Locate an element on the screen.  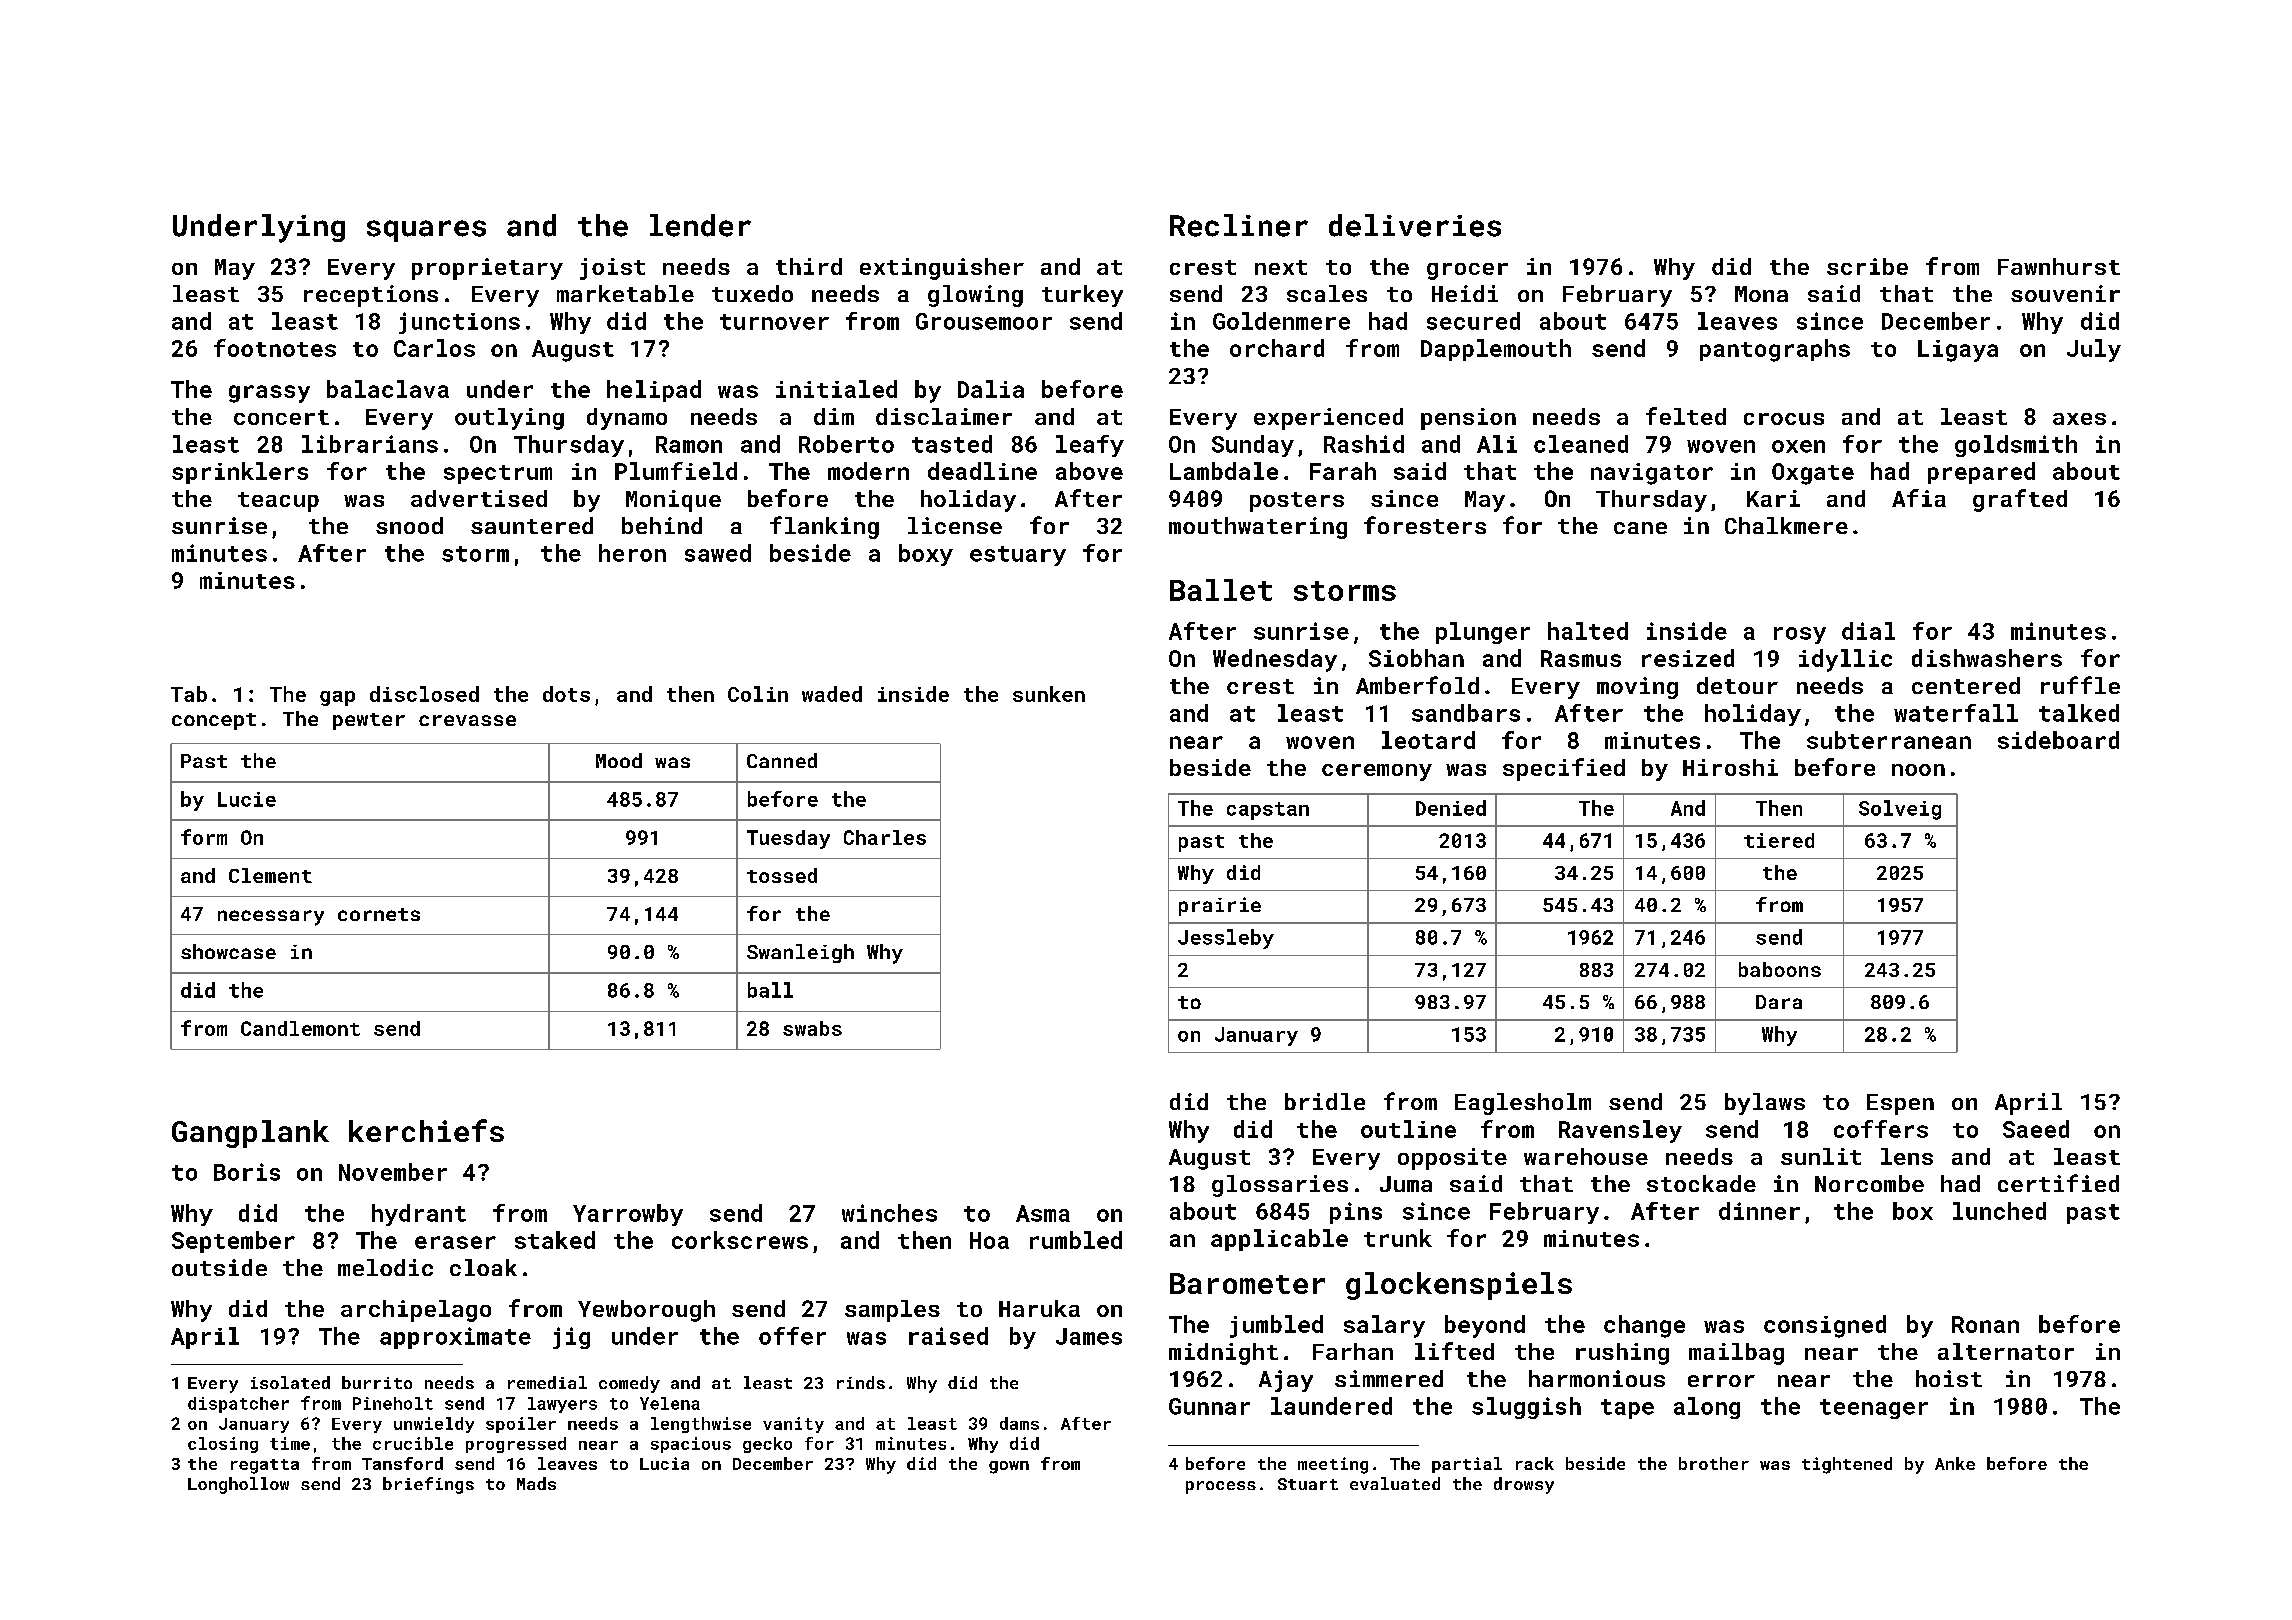
Candlemont is located at coordinates (300, 1028).
